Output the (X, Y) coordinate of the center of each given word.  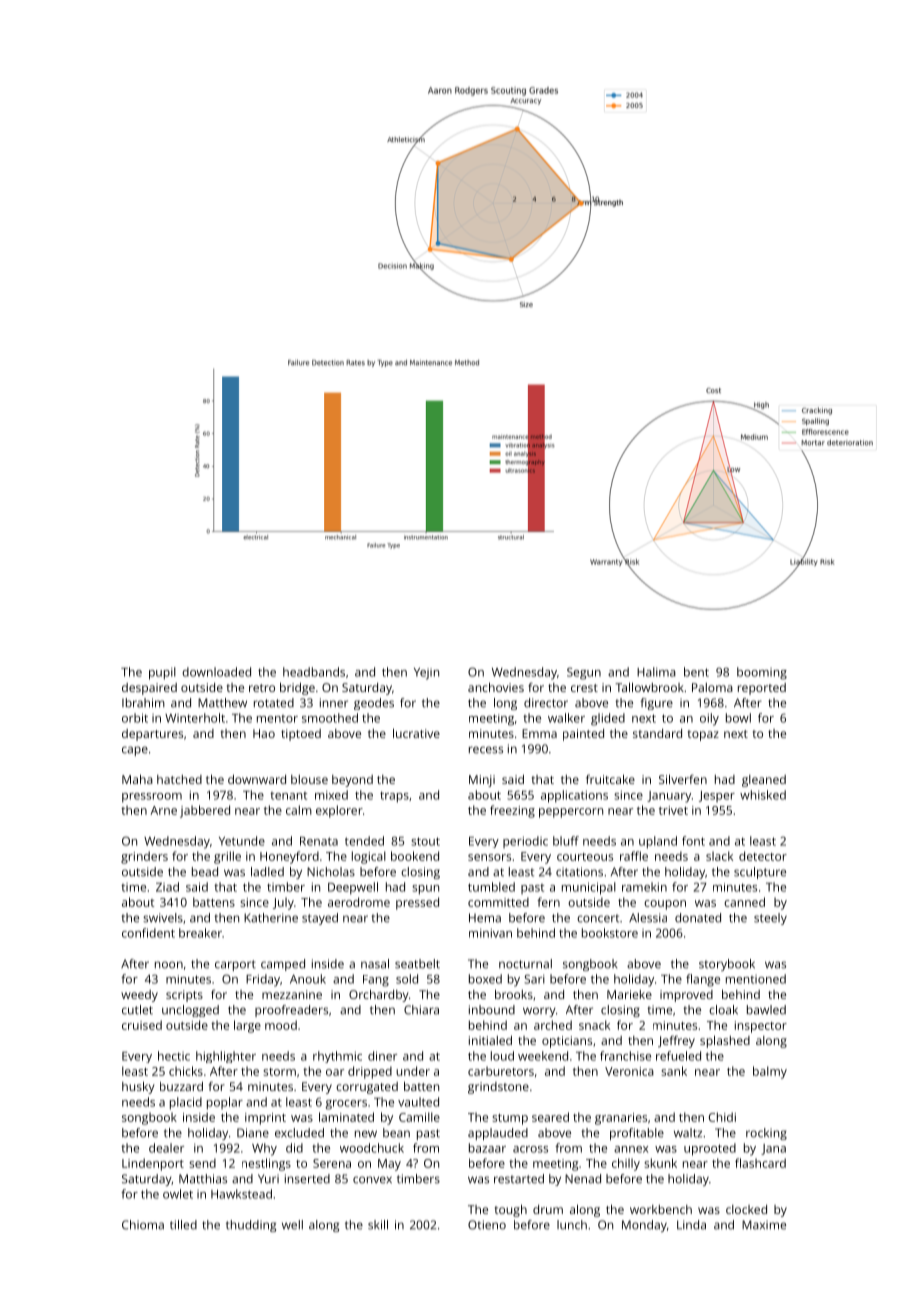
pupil (162, 673)
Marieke (629, 994)
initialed (490, 1040)
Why (264, 1149)
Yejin (426, 674)
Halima (656, 672)
